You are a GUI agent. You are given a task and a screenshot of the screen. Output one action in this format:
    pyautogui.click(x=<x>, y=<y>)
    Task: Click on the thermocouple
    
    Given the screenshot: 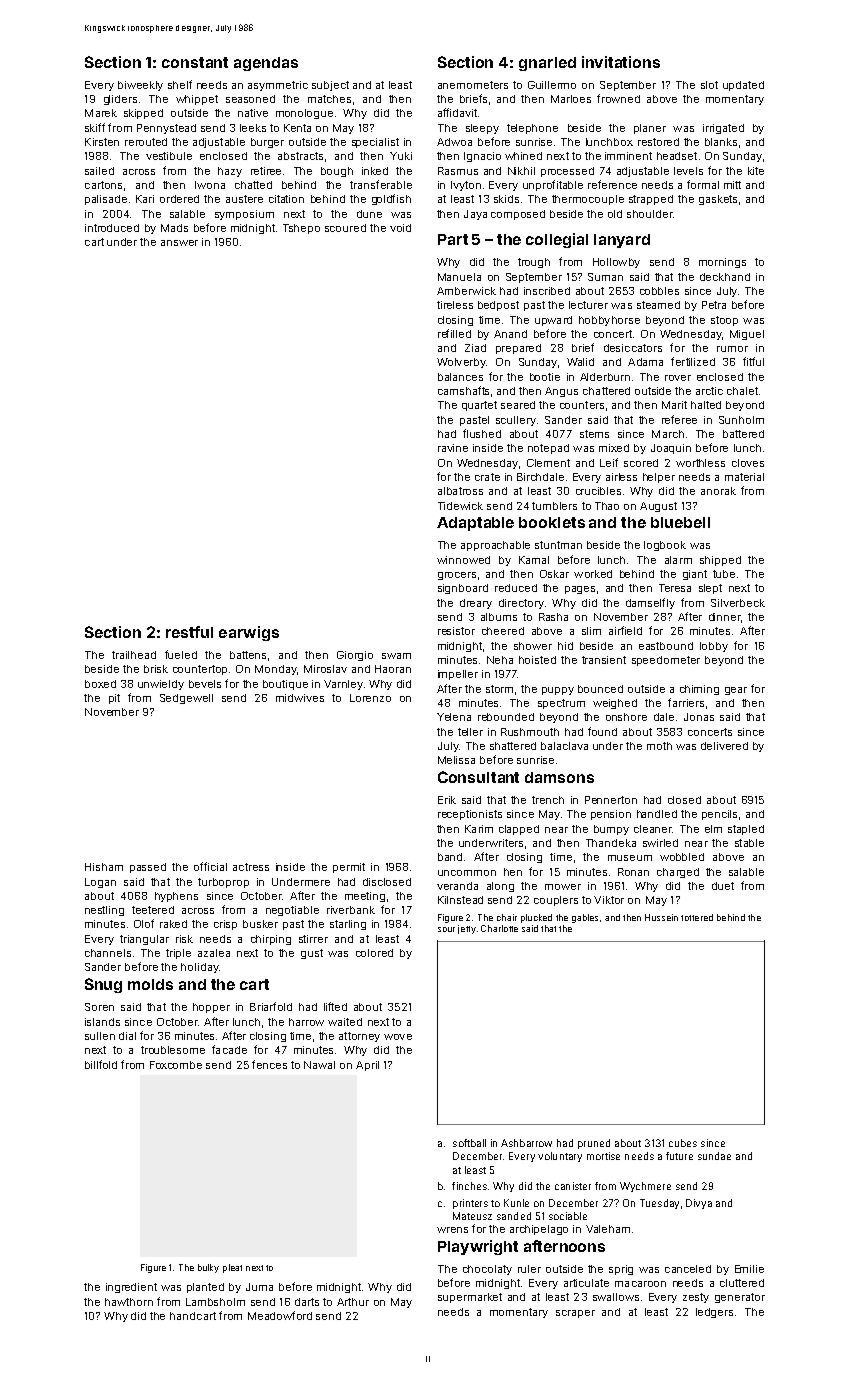 What is the action you would take?
    pyautogui.click(x=588, y=200)
